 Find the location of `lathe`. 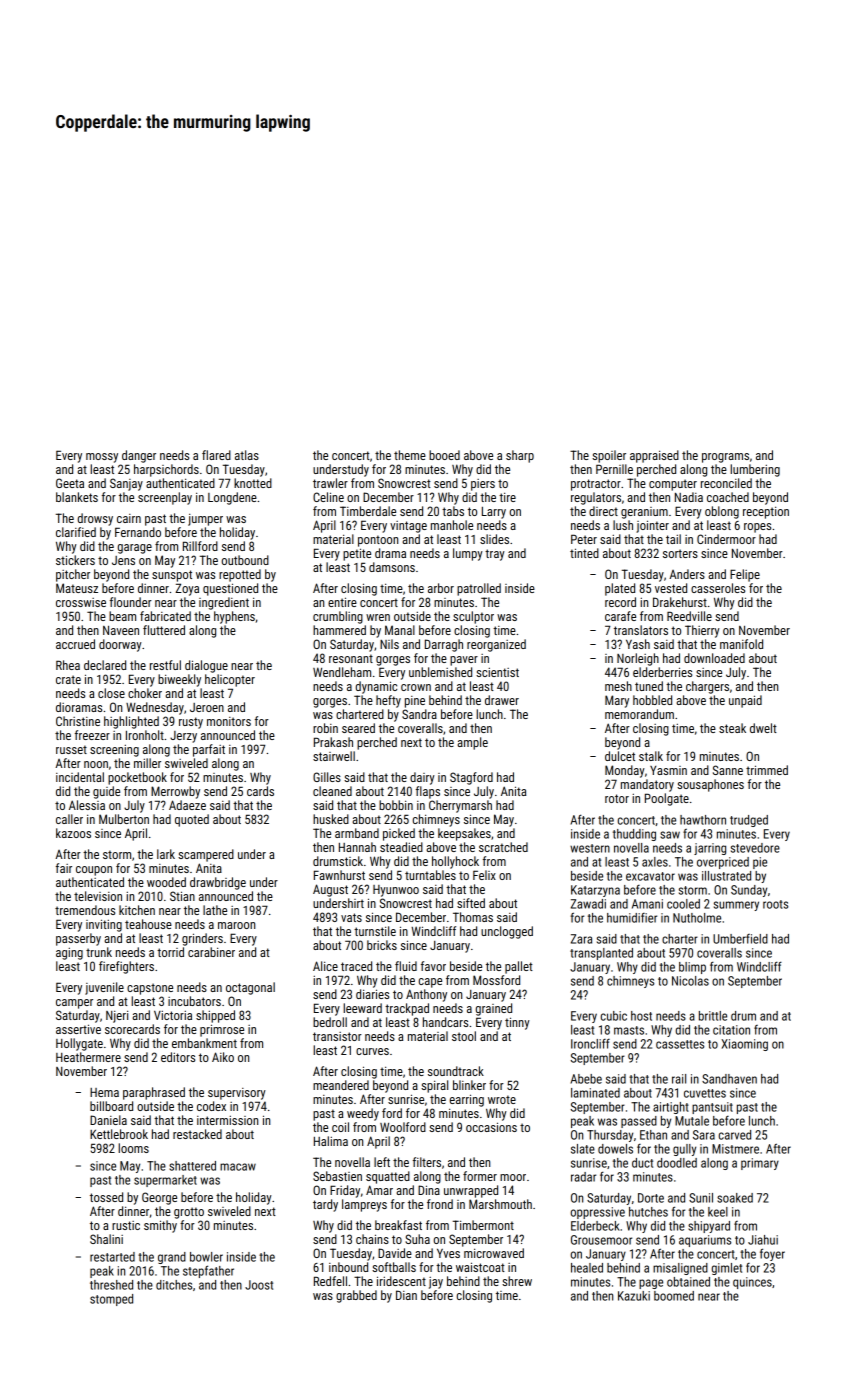

lathe is located at coordinates (215, 910).
